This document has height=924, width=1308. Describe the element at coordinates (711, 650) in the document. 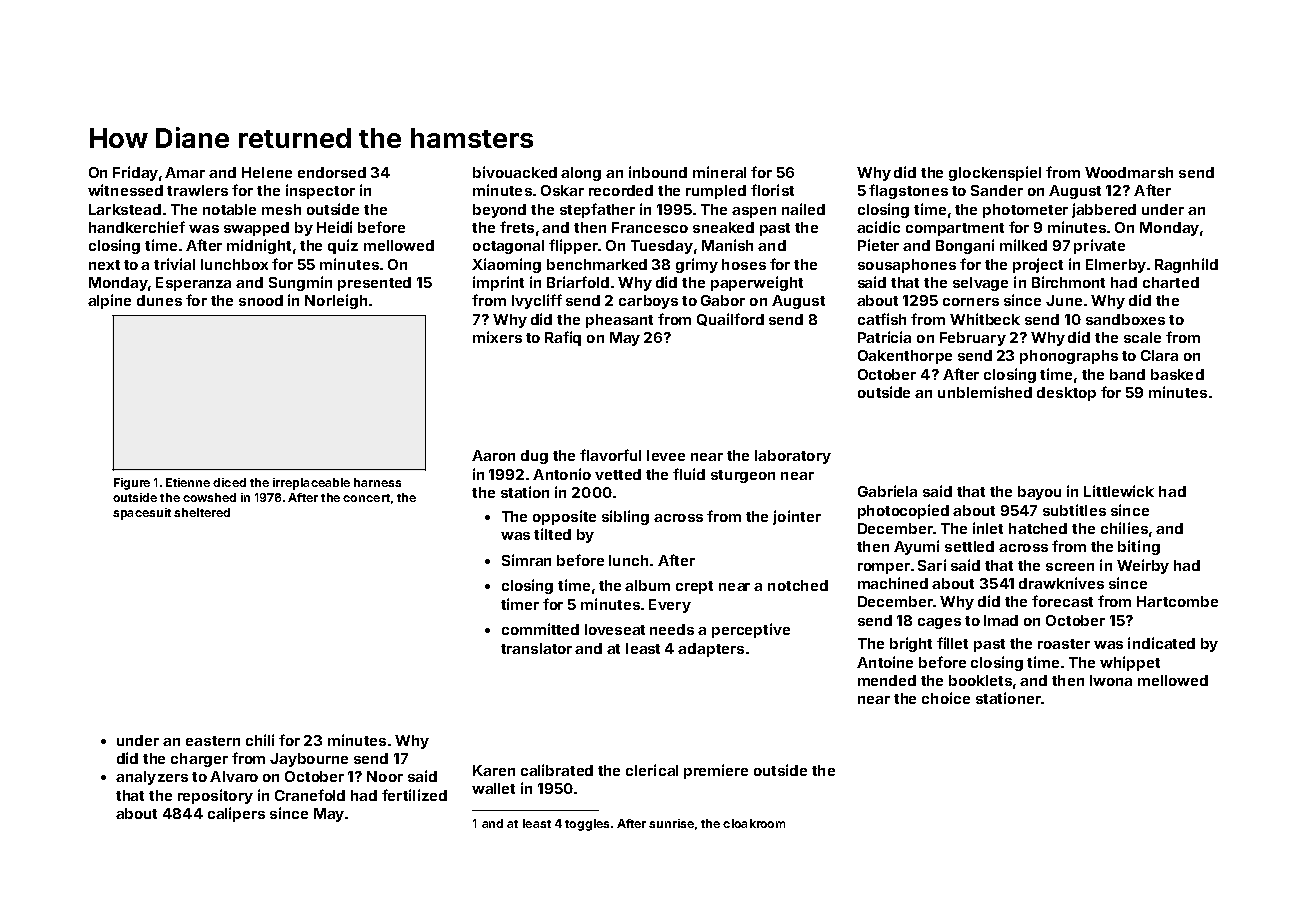

I see `adapters` at that location.
